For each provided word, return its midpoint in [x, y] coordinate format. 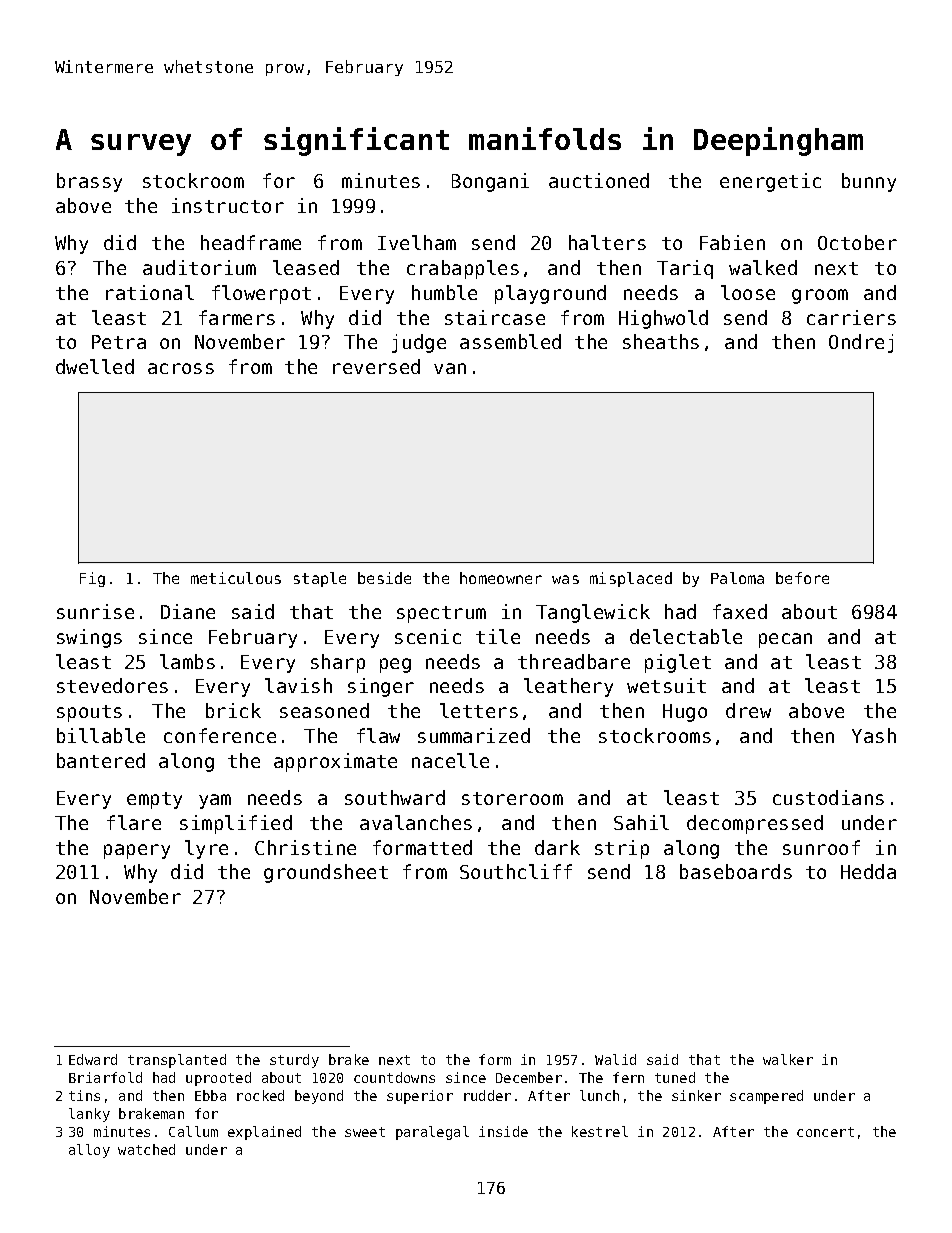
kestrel [600, 1131]
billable [101, 735]
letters [479, 710]
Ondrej [861, 343]
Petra [119, 342]
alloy [89, 1151]
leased [306, 267]
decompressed [755, 824]
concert [825, 1132]
